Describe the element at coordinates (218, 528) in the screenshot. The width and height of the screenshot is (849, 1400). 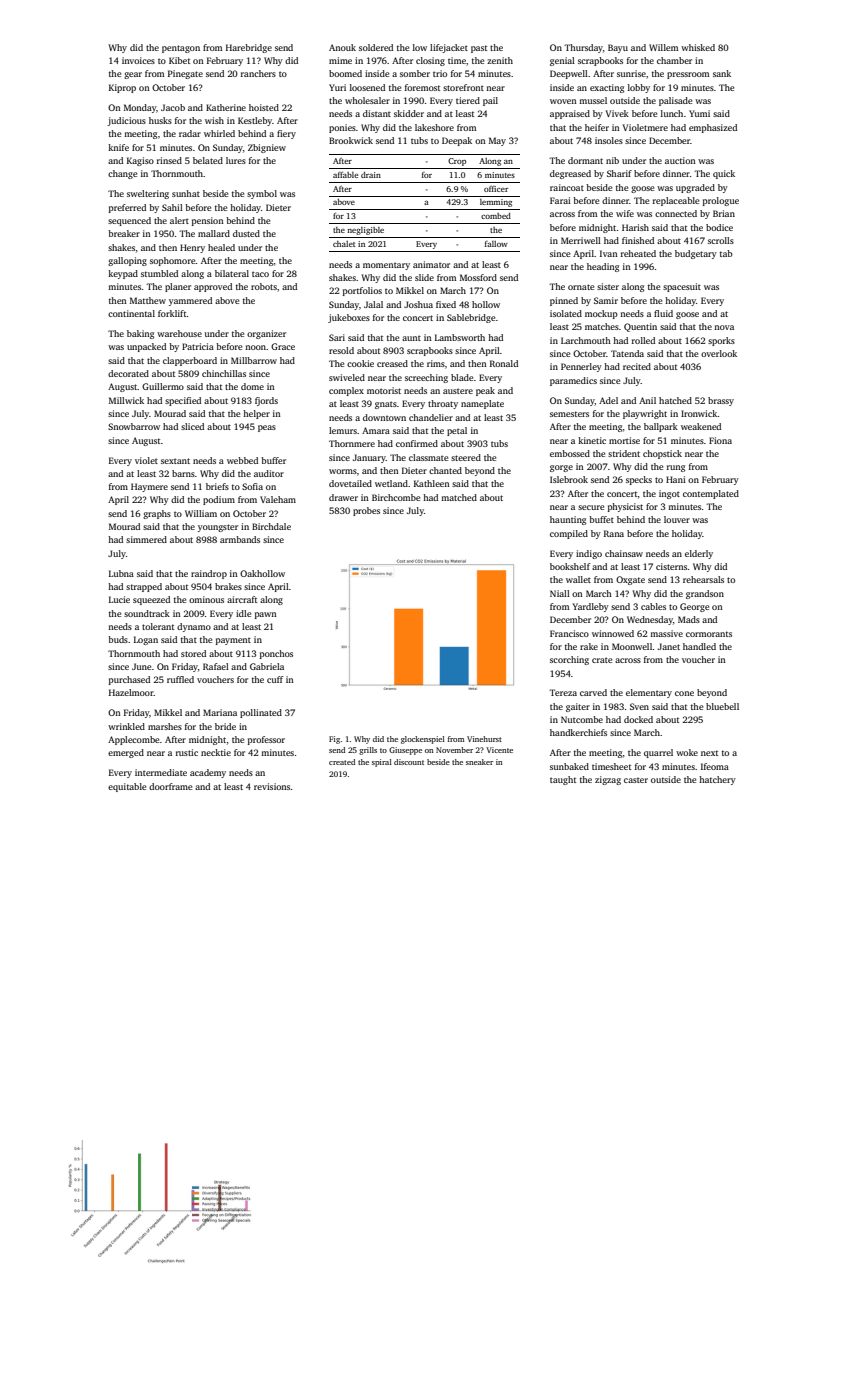
I see `youngster` at that location.
